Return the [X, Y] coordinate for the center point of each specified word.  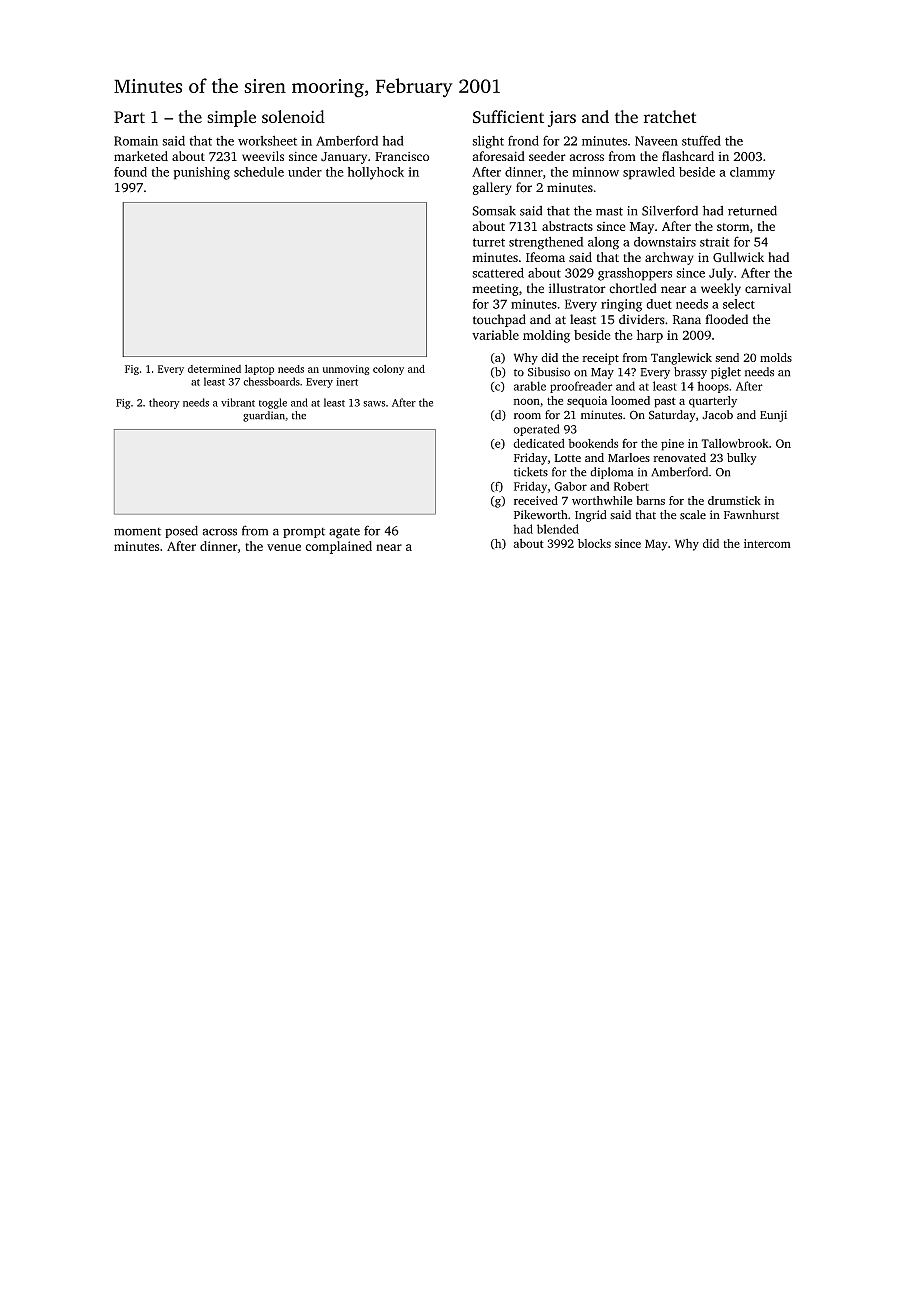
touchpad [499, 320]
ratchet [670, 116]
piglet [726, 373]
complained [338, 547]
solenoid [293, 117]
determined [214, 369]
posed [181, 531]
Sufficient [508, 117]
